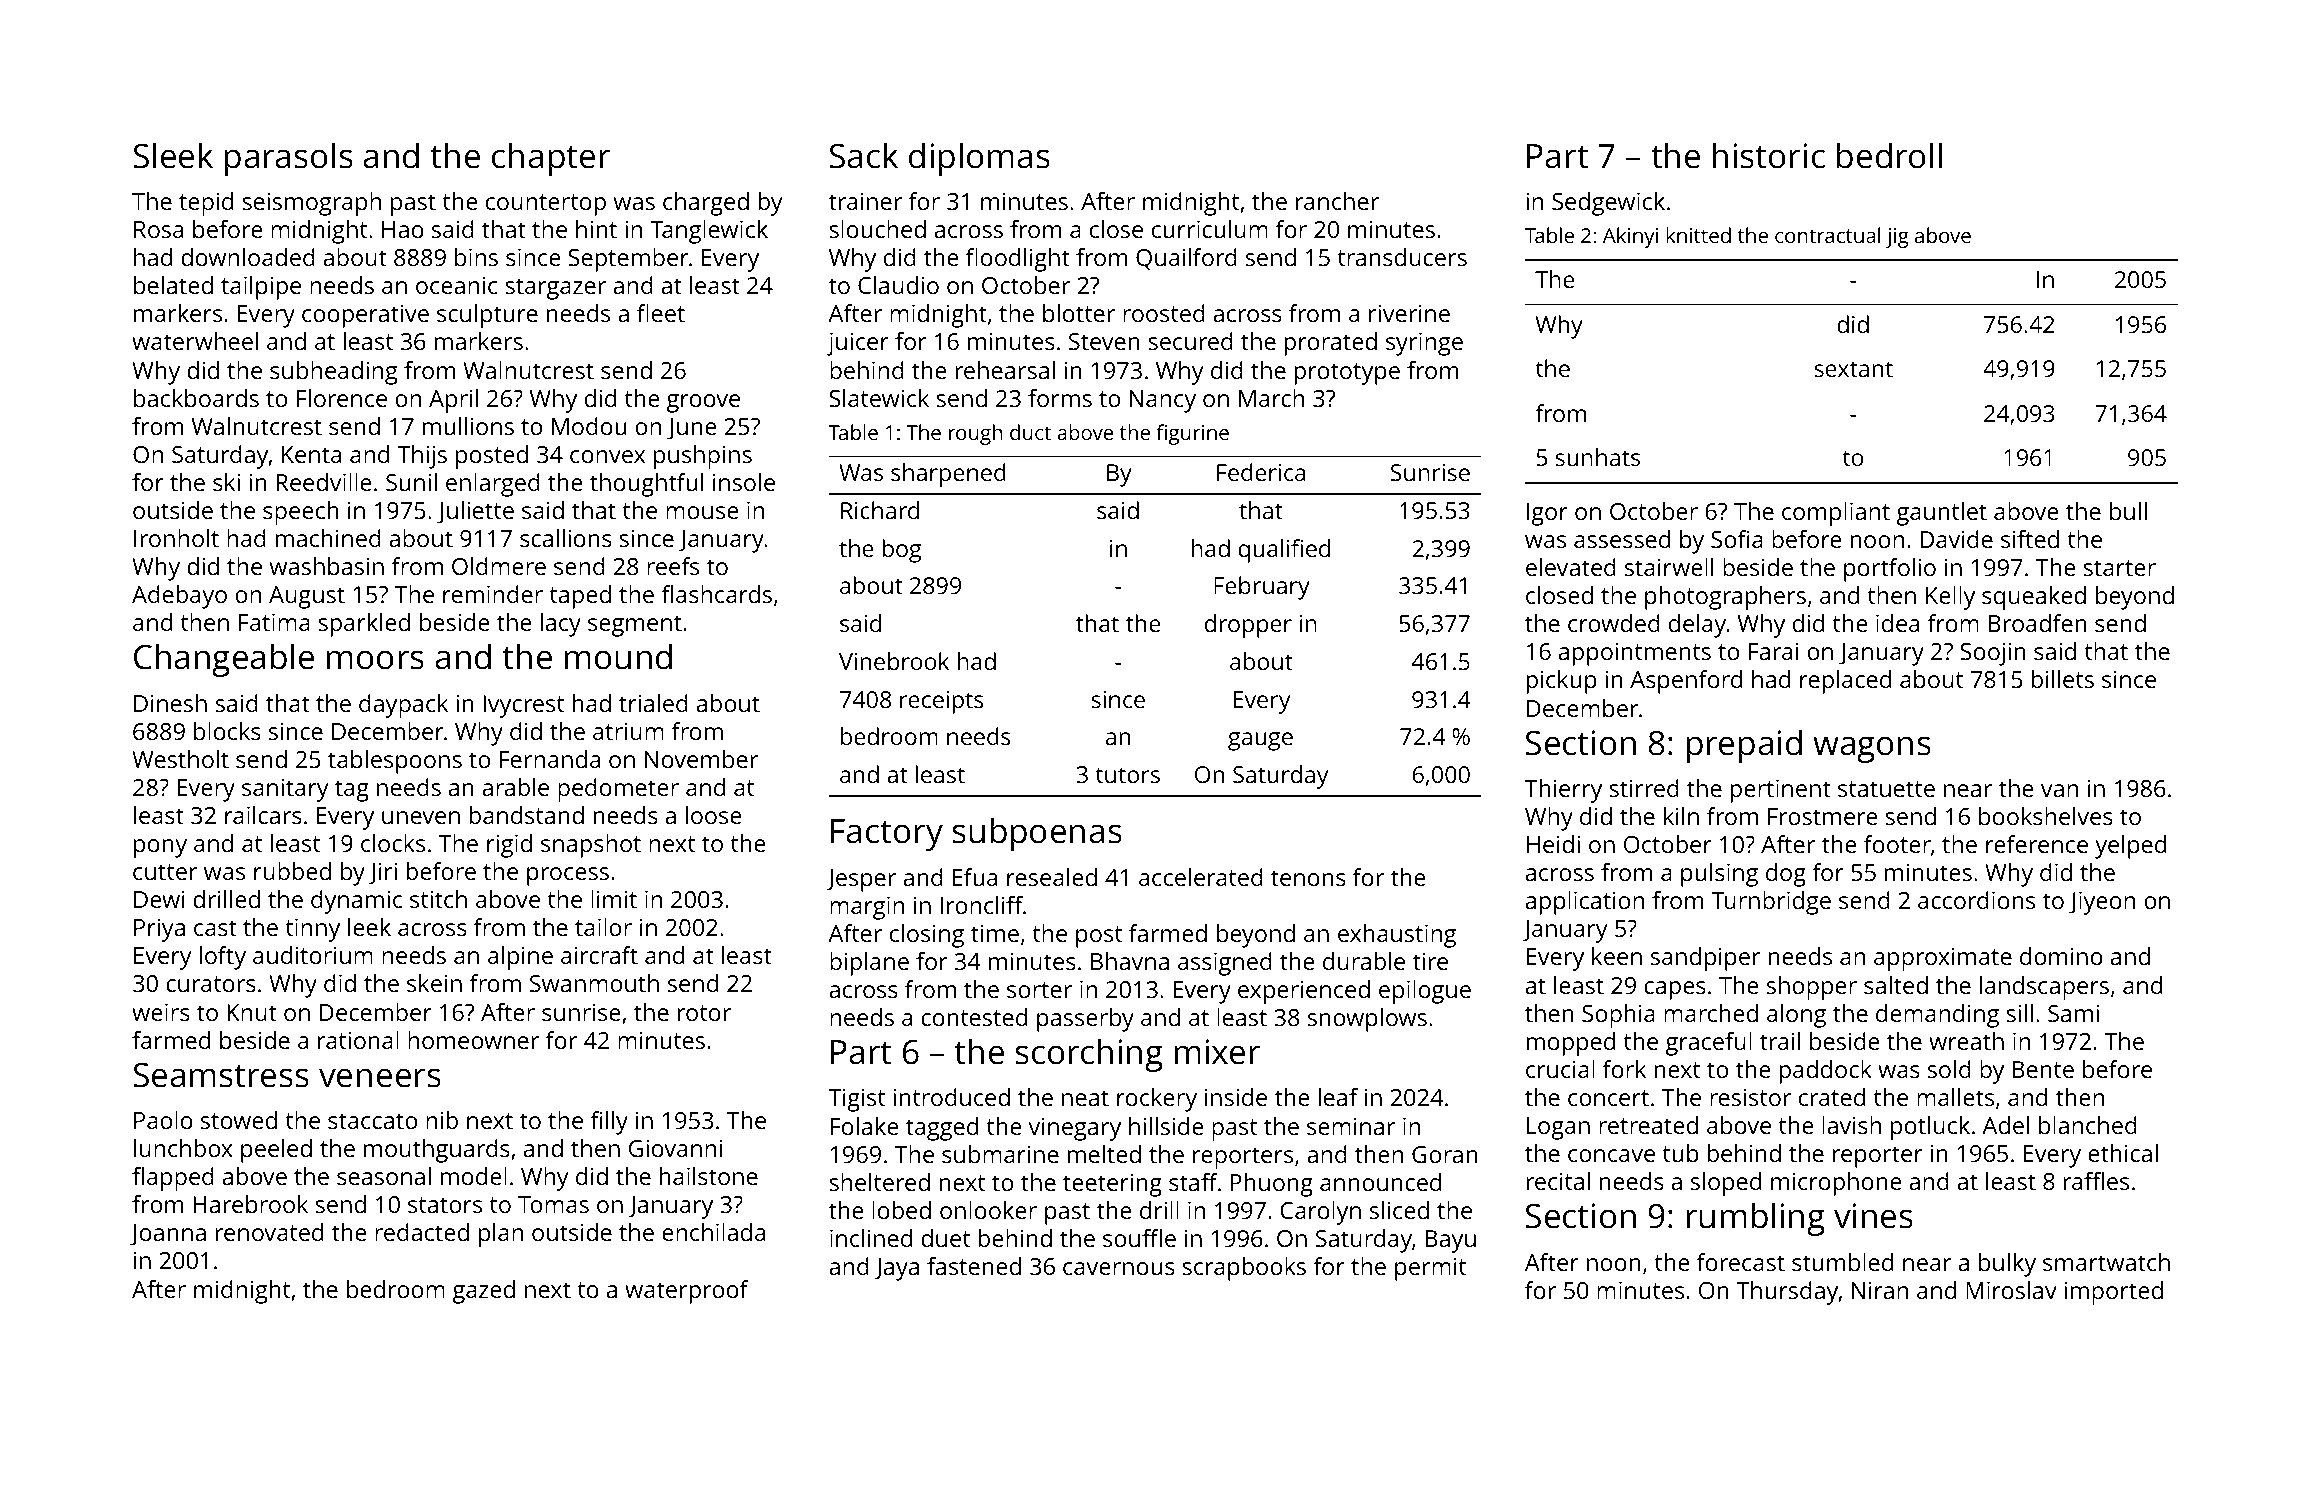 Image resolution: width=2310 pixels, height=1495 pixels. What do you see at coordinates (2102, 903) in the document?
I see `Jiyeon` at bounding box center [2102, 903].
